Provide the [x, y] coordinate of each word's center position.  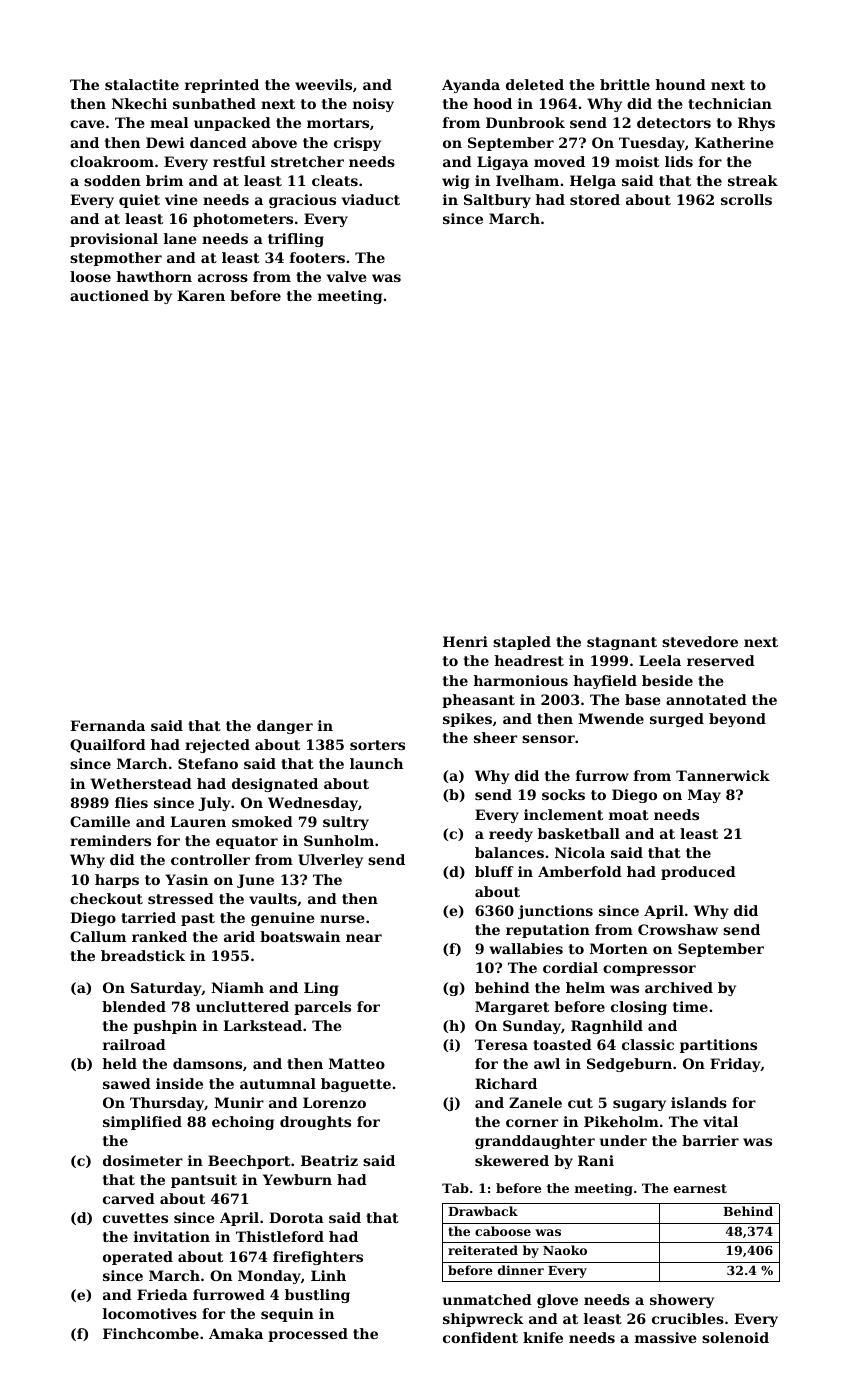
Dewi [165, 142]
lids [679, 161]
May [704, 796]
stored [595, 199]
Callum [98, 936]
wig [456, 182]
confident [480, 1337]
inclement [563, 814]
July [214, 804]
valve [347, 276]
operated [138, 1258]
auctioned [109, 295]
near [364, 938]
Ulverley [330, 861]
